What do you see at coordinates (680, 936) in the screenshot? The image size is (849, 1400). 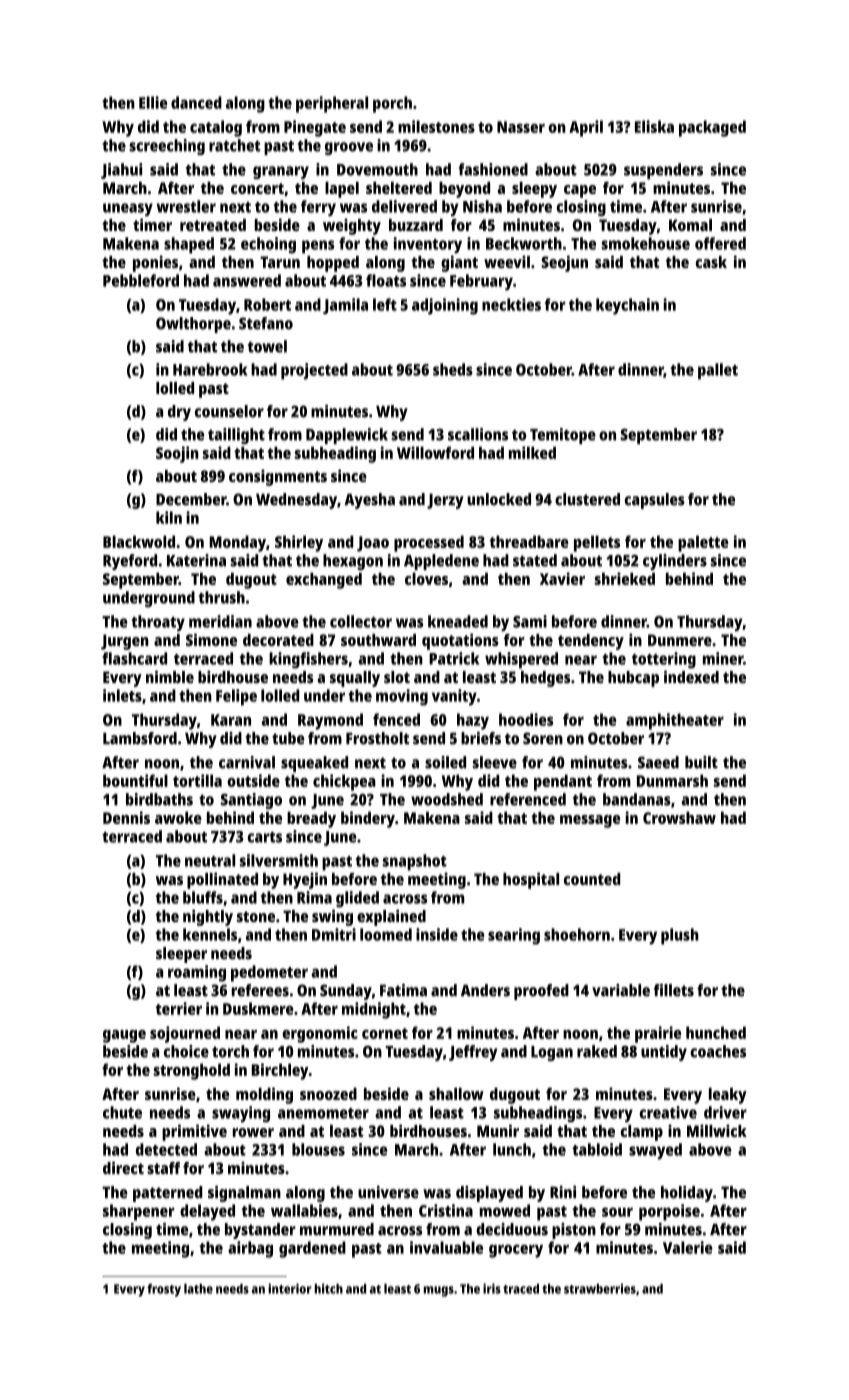 I see `plush` at bounding box center [680, 936].
